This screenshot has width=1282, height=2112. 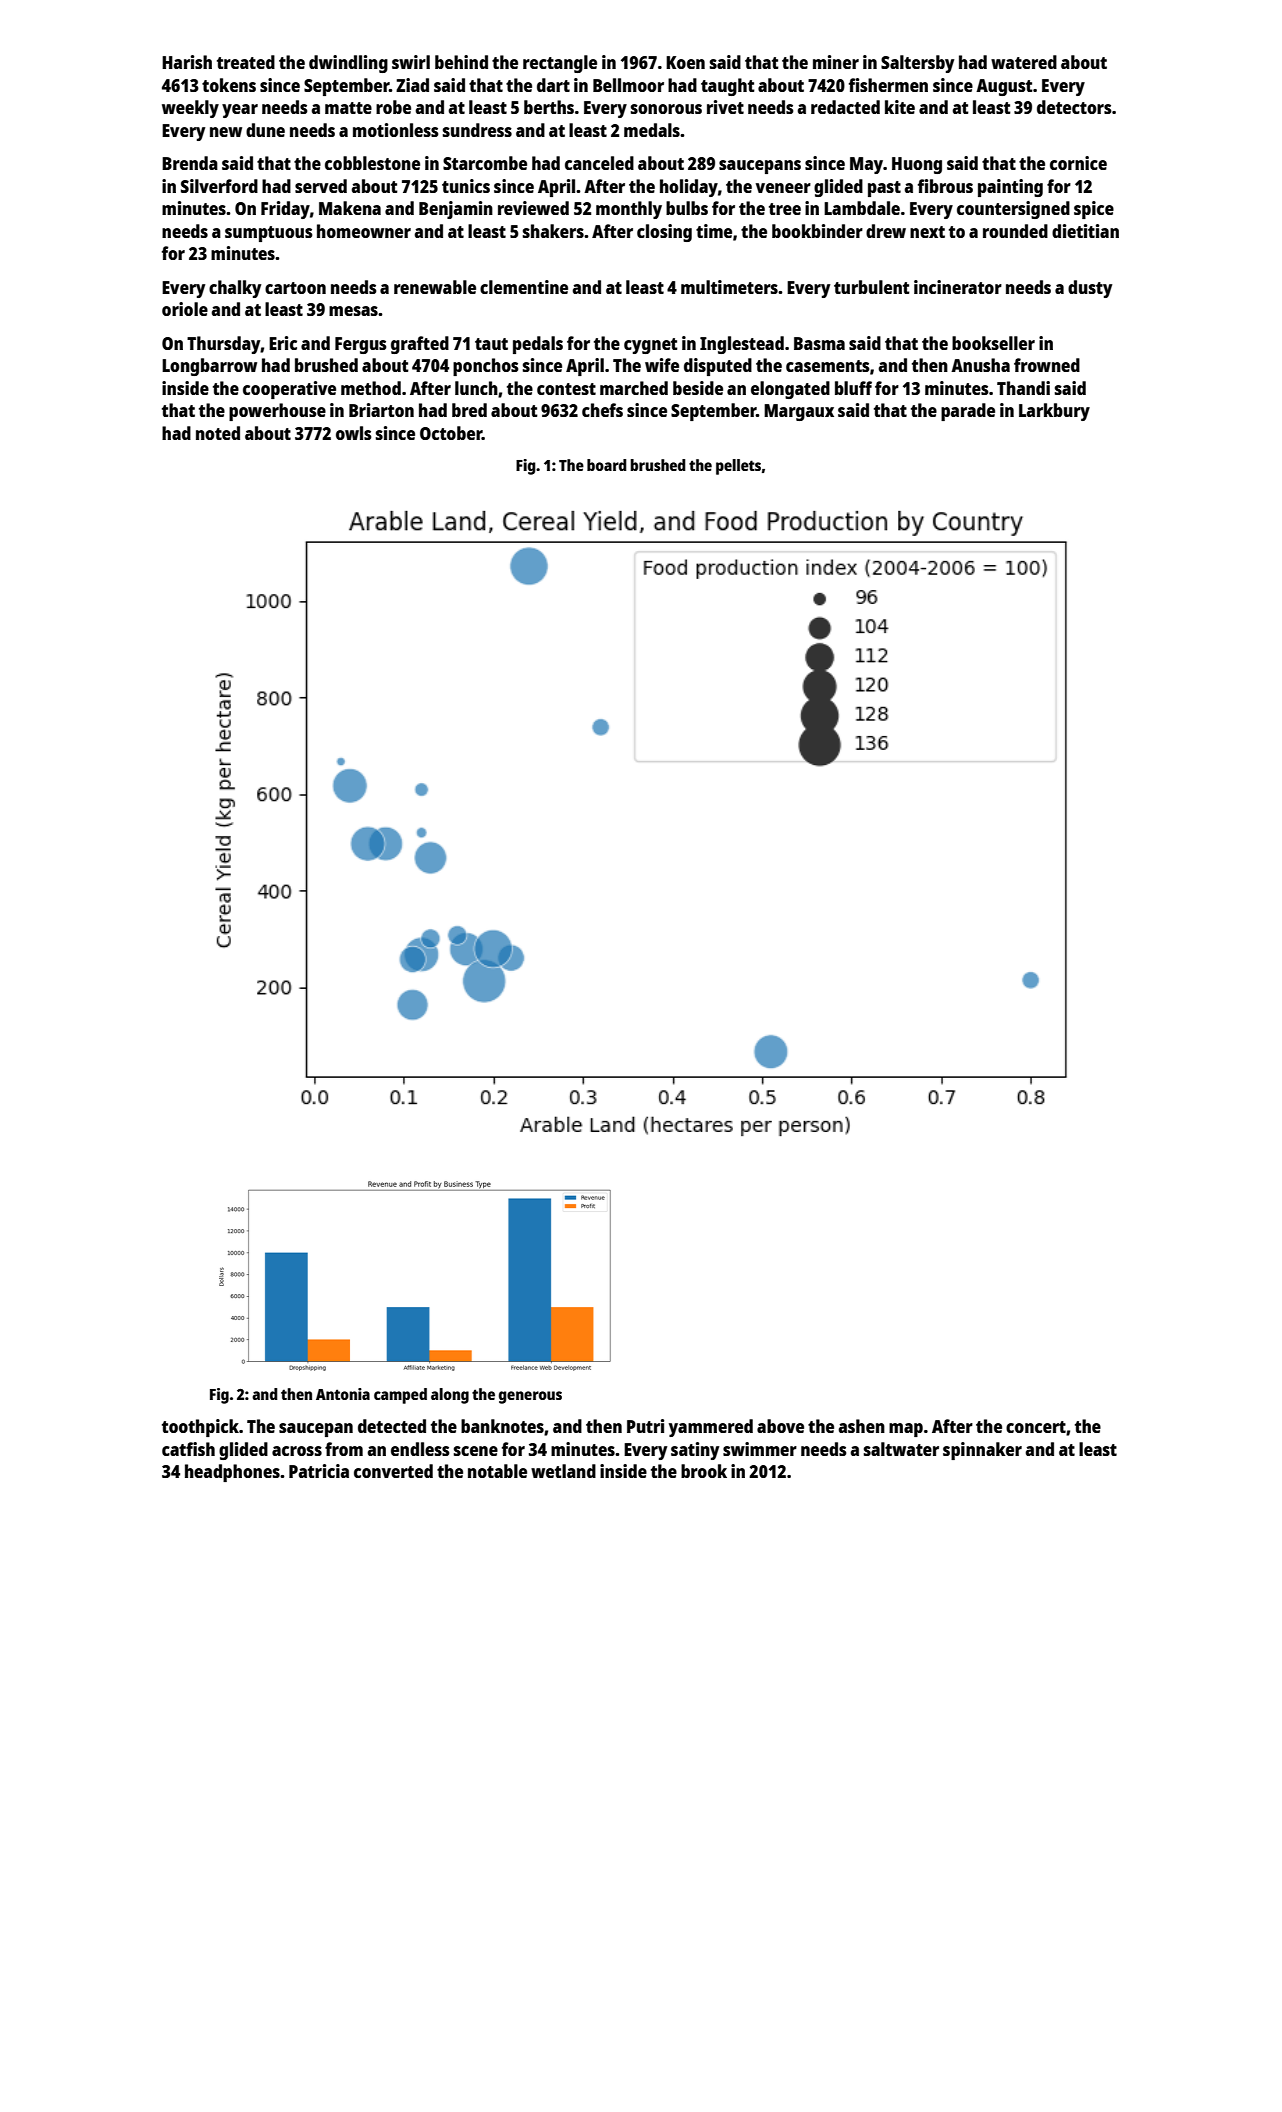 What do you see at coordinates (799, 412) in the screenshot?
I see `Margaux` at bounding box center [799, 412].
